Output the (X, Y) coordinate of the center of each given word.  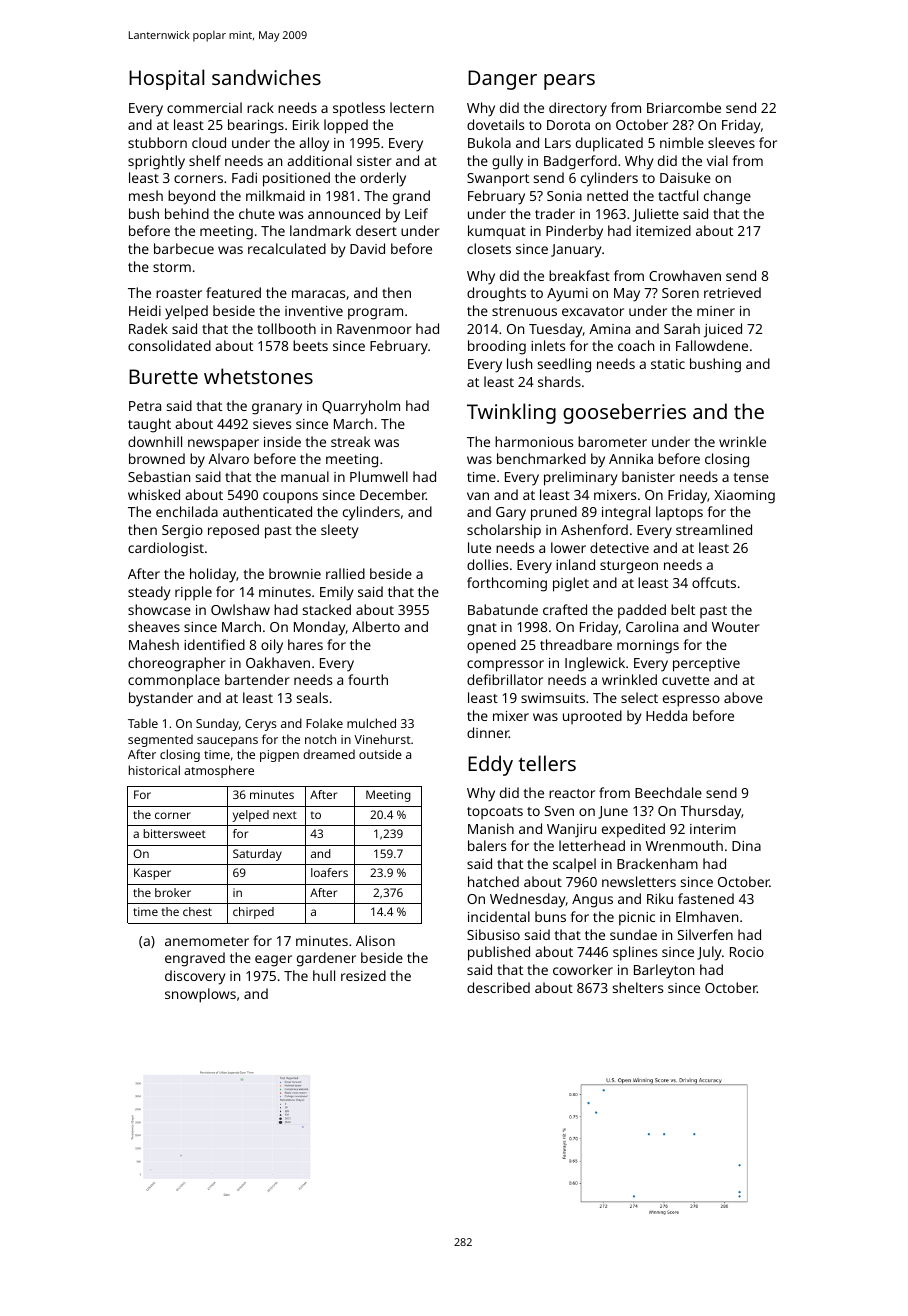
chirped (253, 913)
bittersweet (174, 833)
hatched (493, 881)
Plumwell (379, 476)
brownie (295, 573)
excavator (593, 311)
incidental (499, 916)
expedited (633, 830)
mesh (146, 195)
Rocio (747, 952)
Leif (416, 213)
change (727, 197)
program (375, 314)
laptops (679, 513)
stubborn (157, 142)
